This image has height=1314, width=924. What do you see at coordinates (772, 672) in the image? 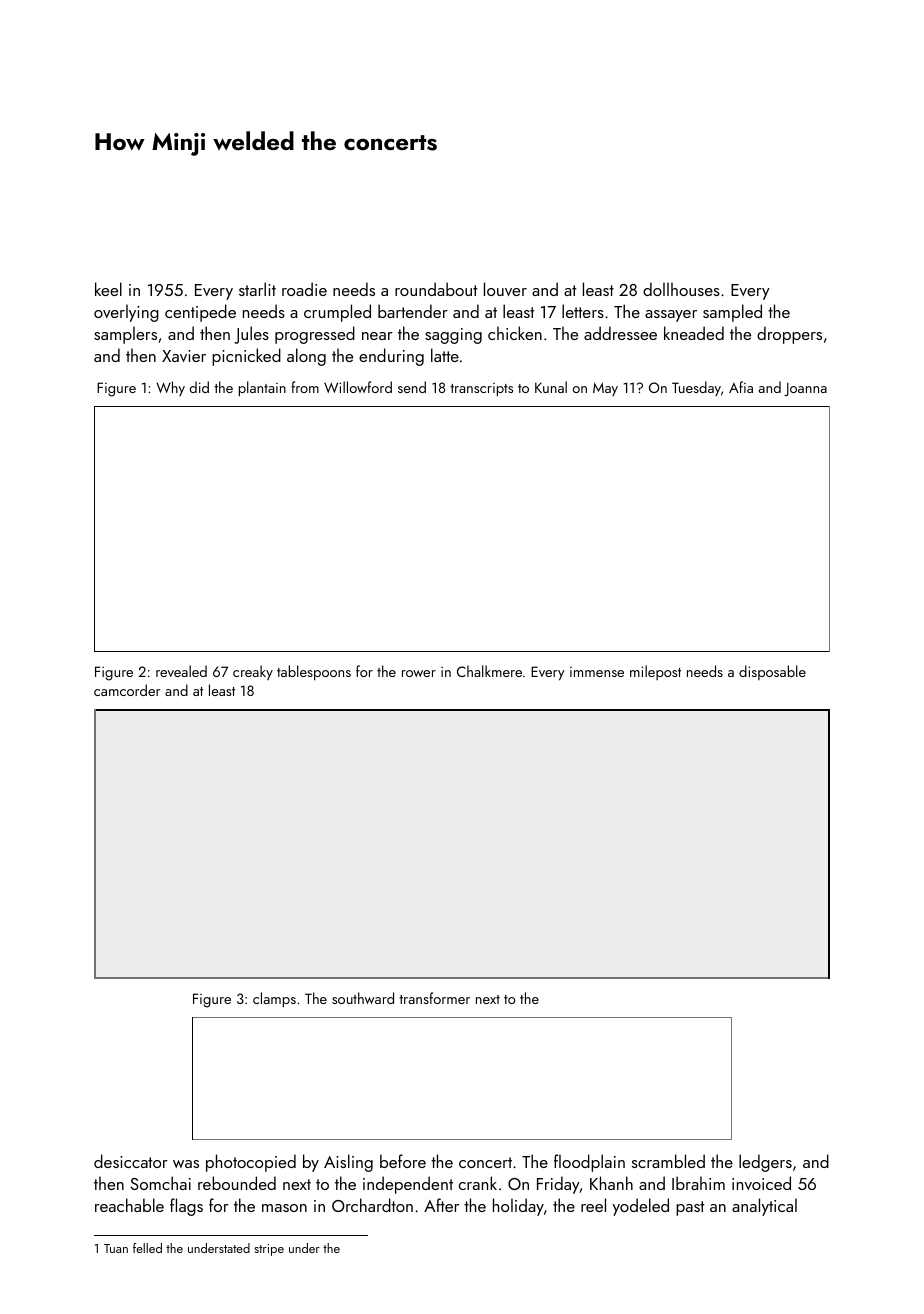
I see `disposable` at bounding box center [772, 672].
